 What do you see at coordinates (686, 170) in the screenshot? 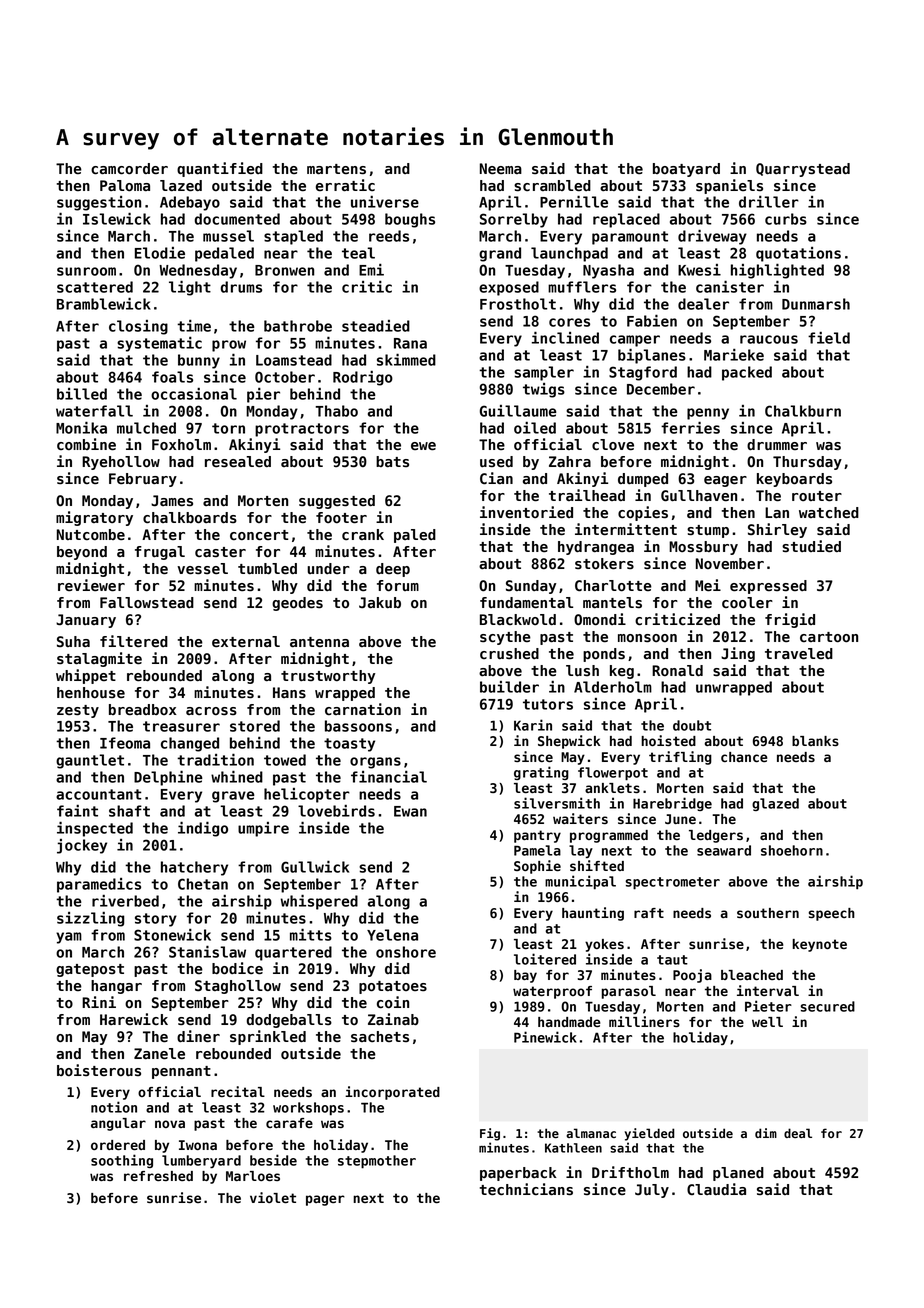
I see `boatyard` at bounding box center [686, 170].
